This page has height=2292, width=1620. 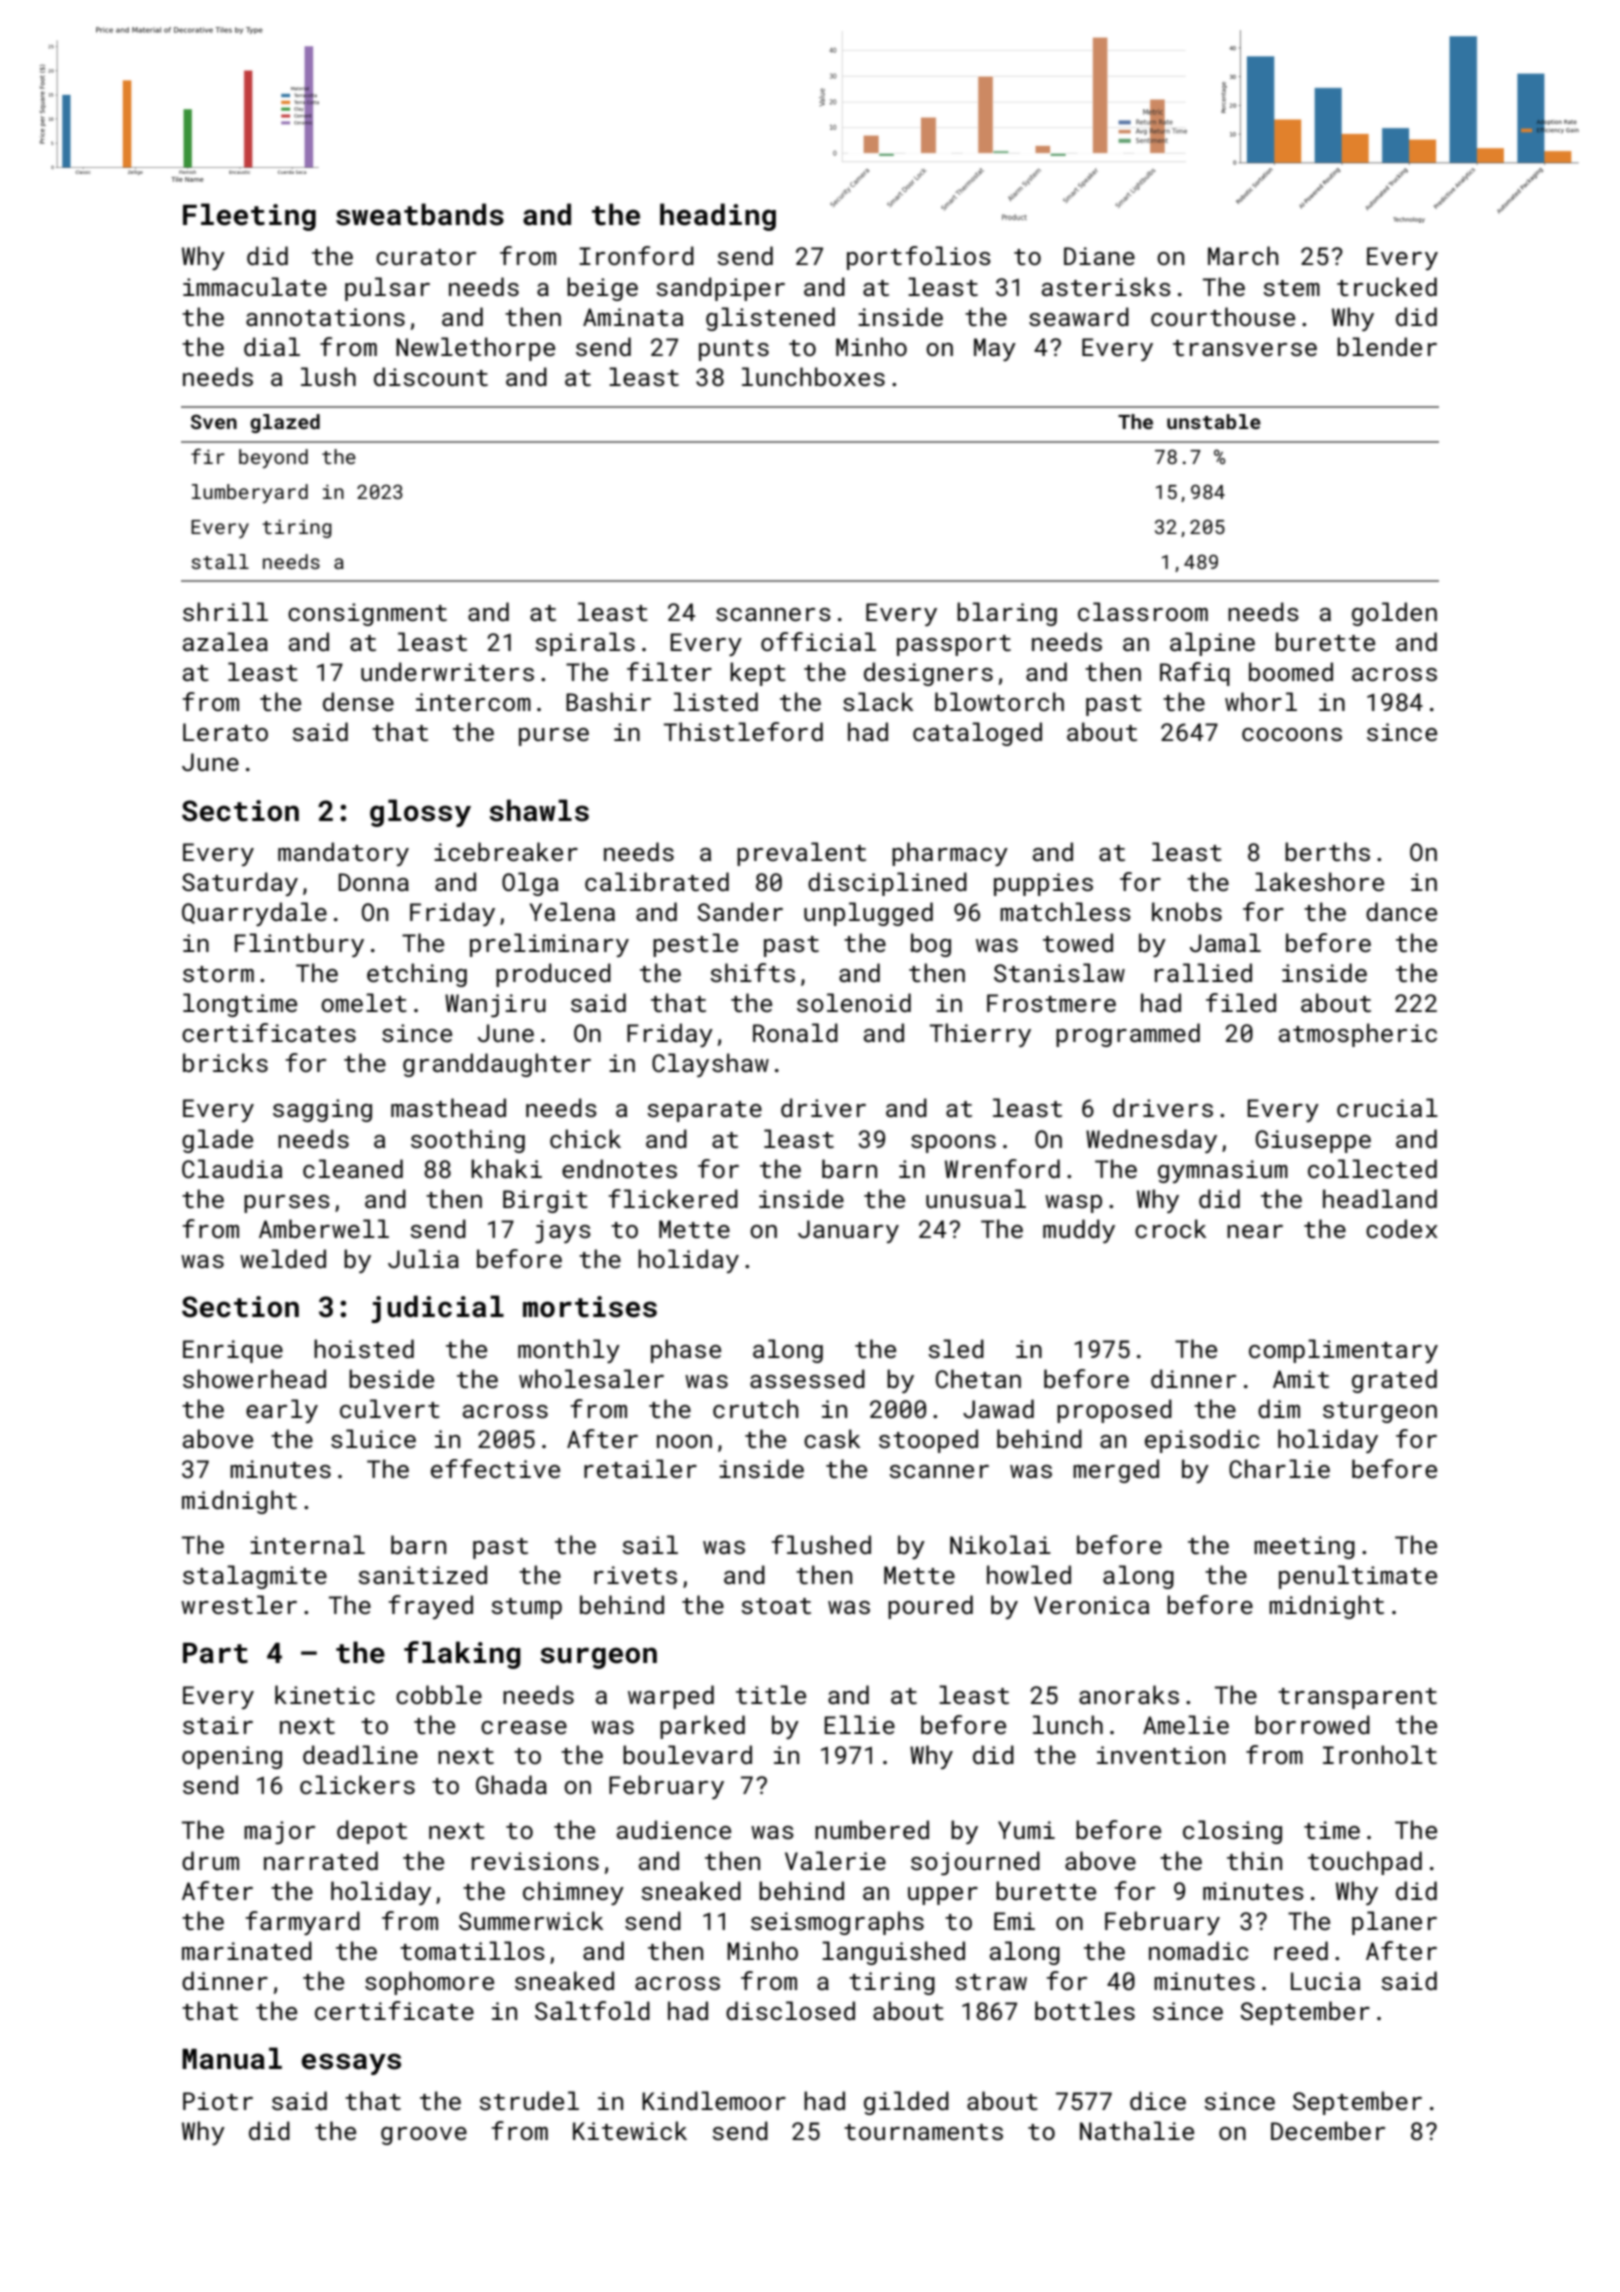 I want to click on seismographs, so click(x=837, y=1923).
